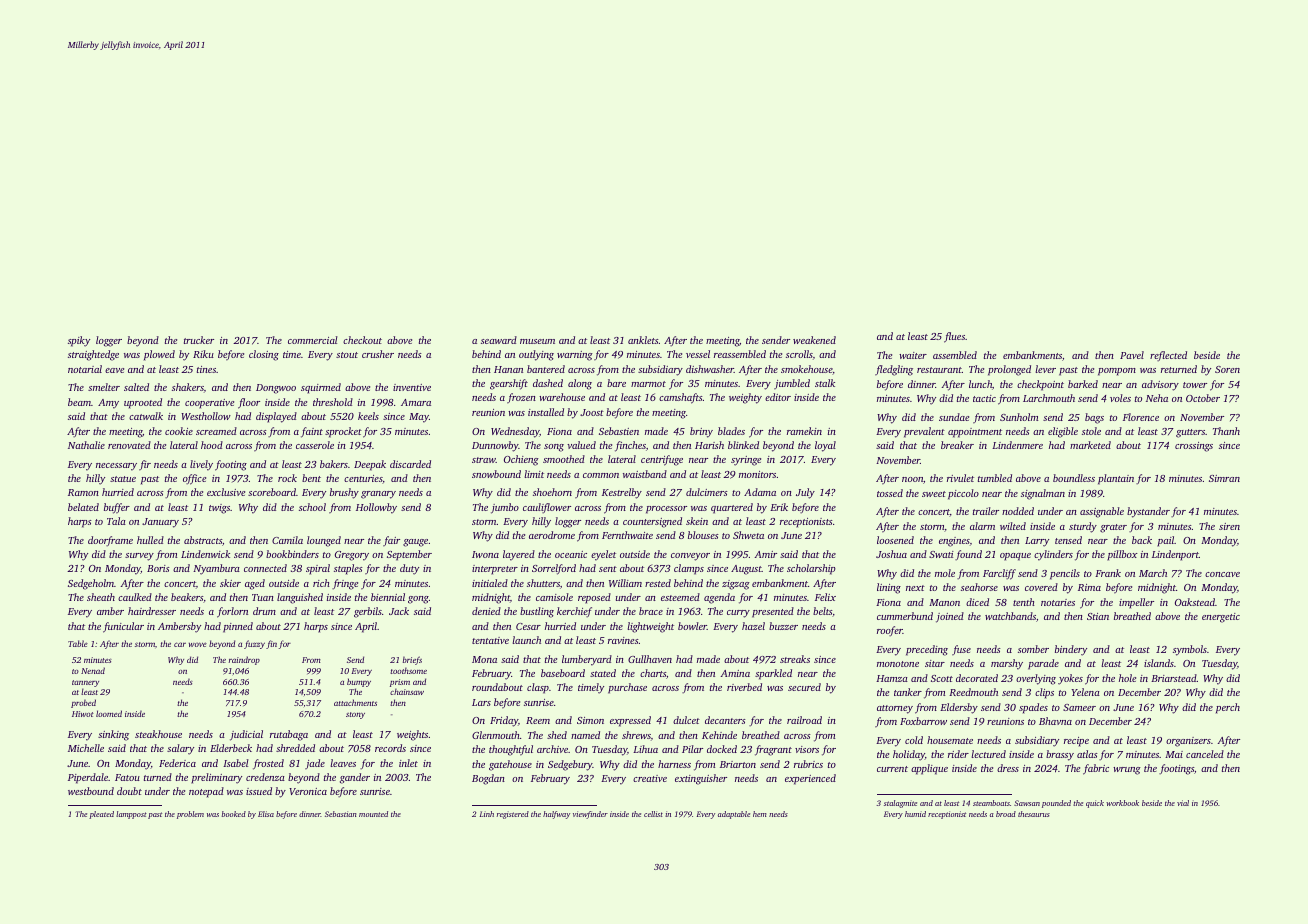 The width and height of the screenshot is (1308, 924). I want to click on Elisa, so click(266, 814).
